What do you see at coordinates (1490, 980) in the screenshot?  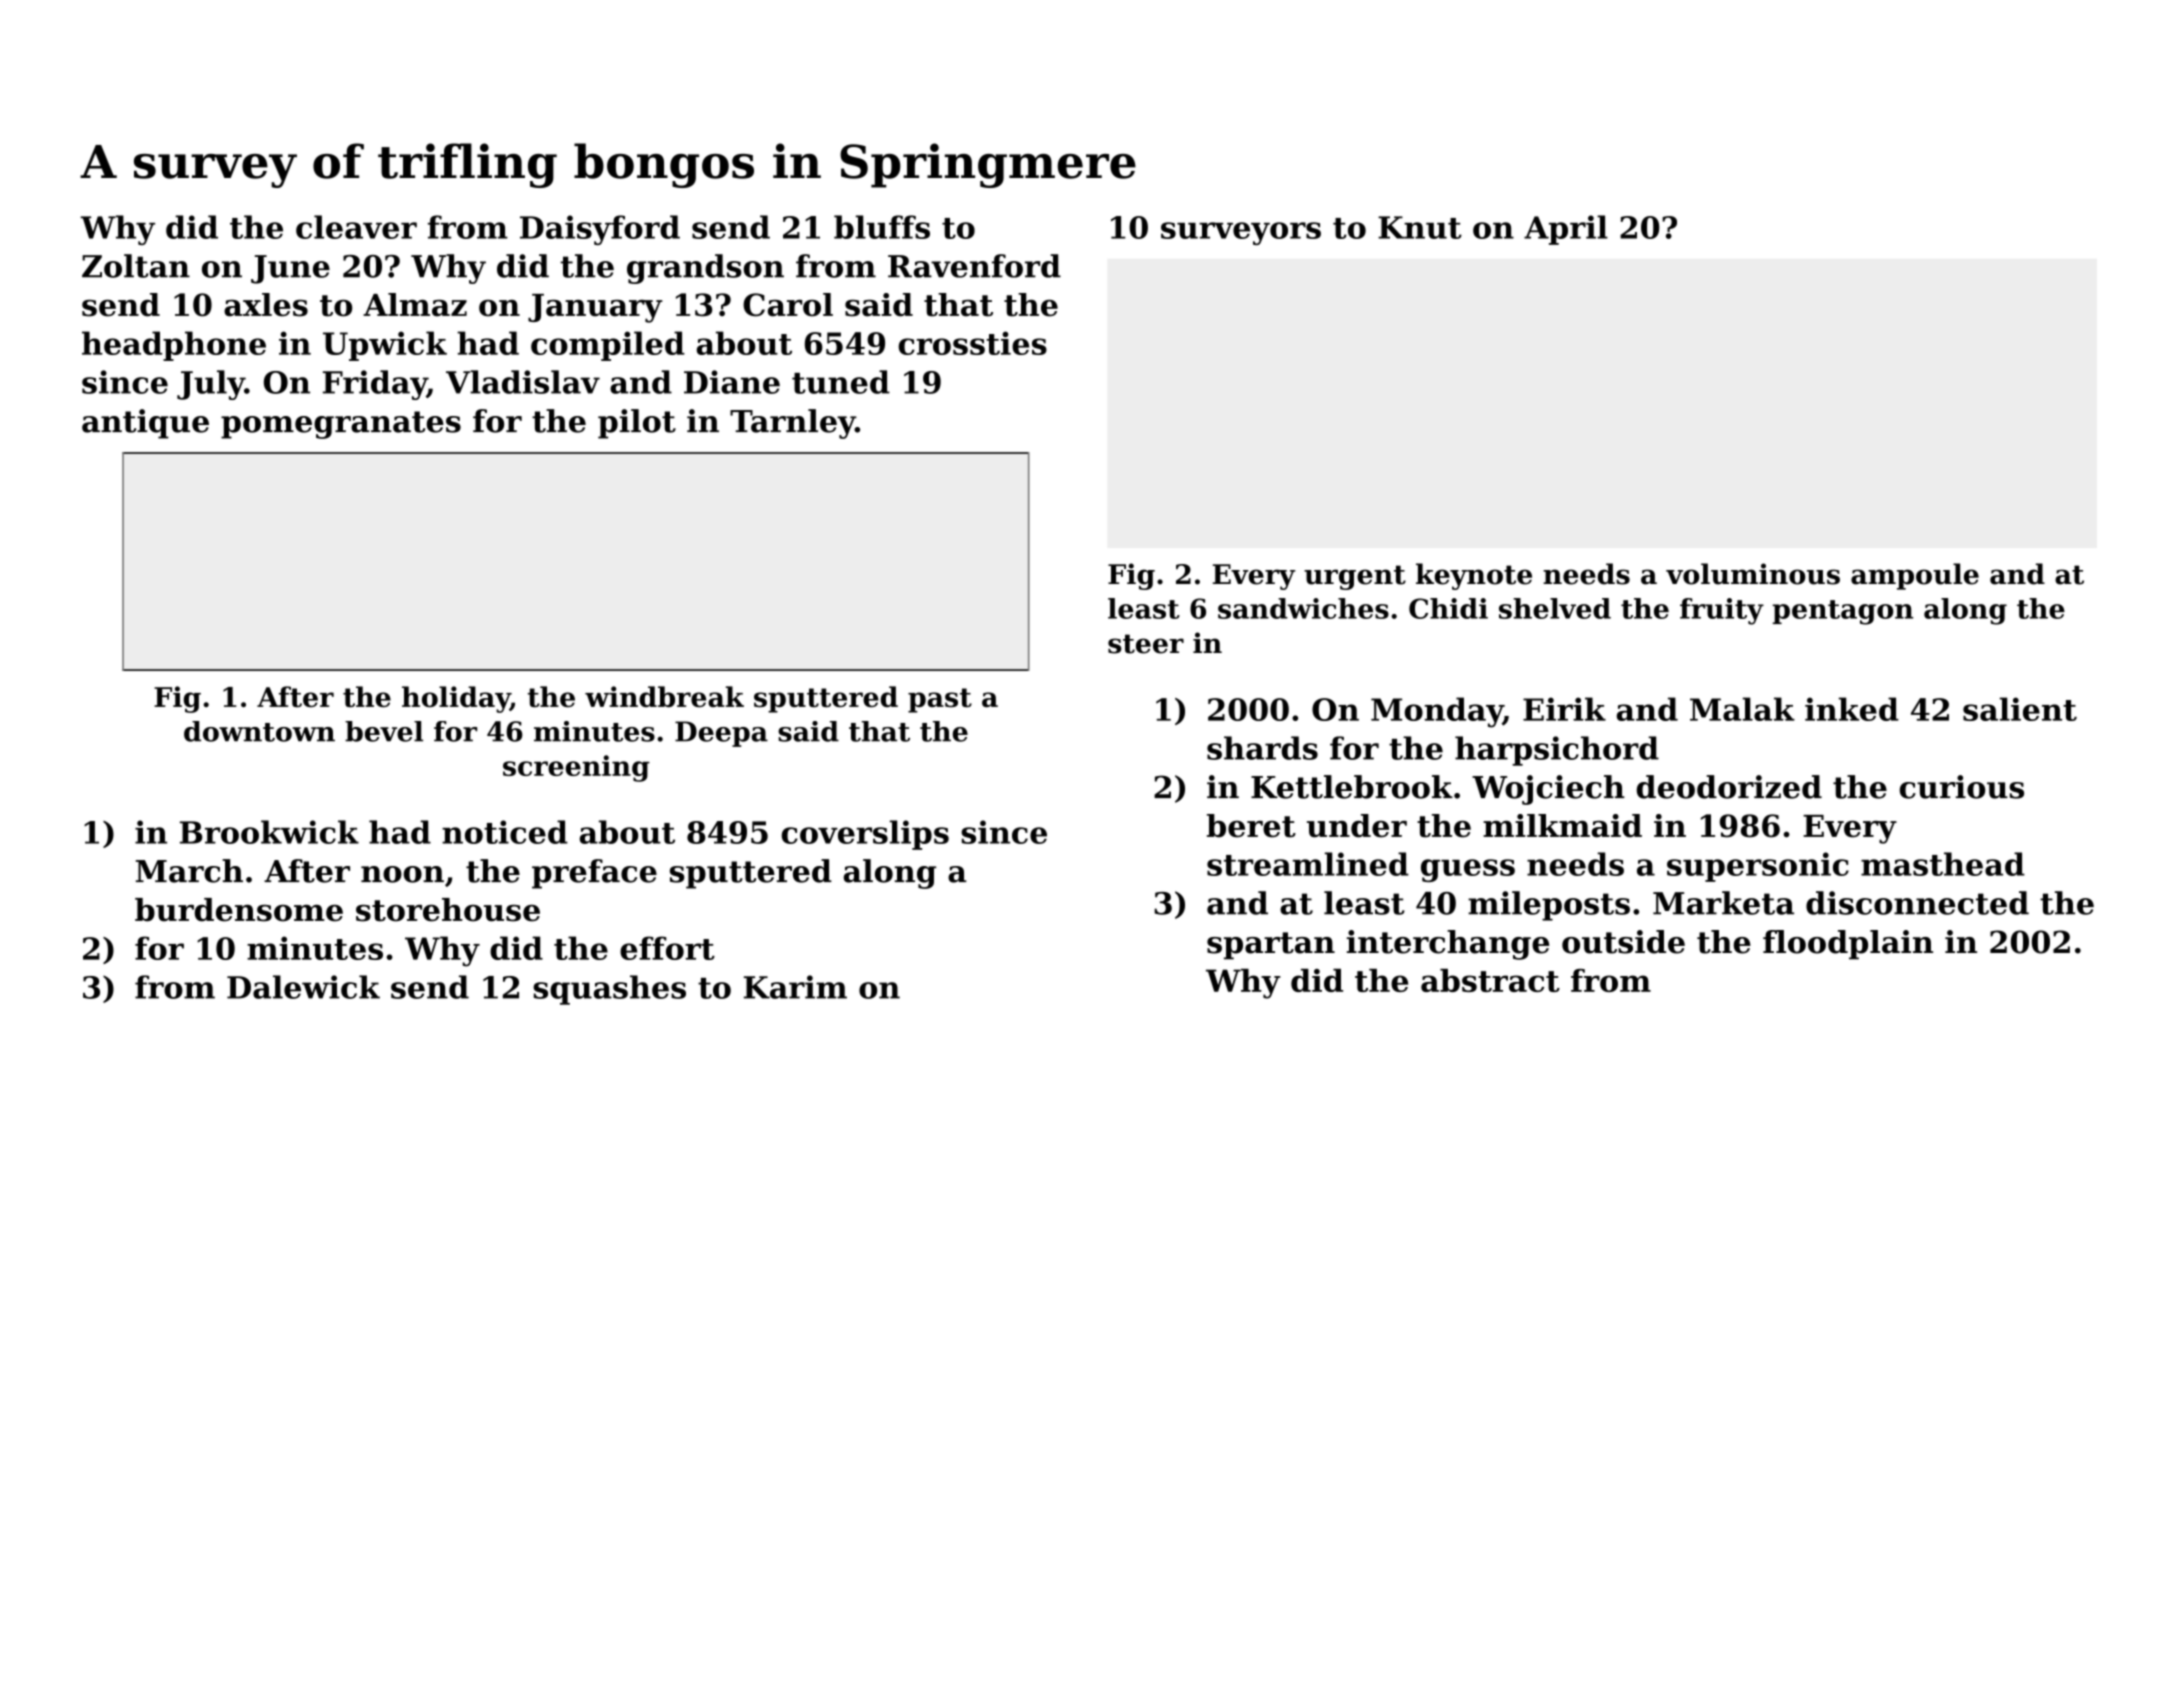 I see `abstract` at bounding box center [1490, 980].
